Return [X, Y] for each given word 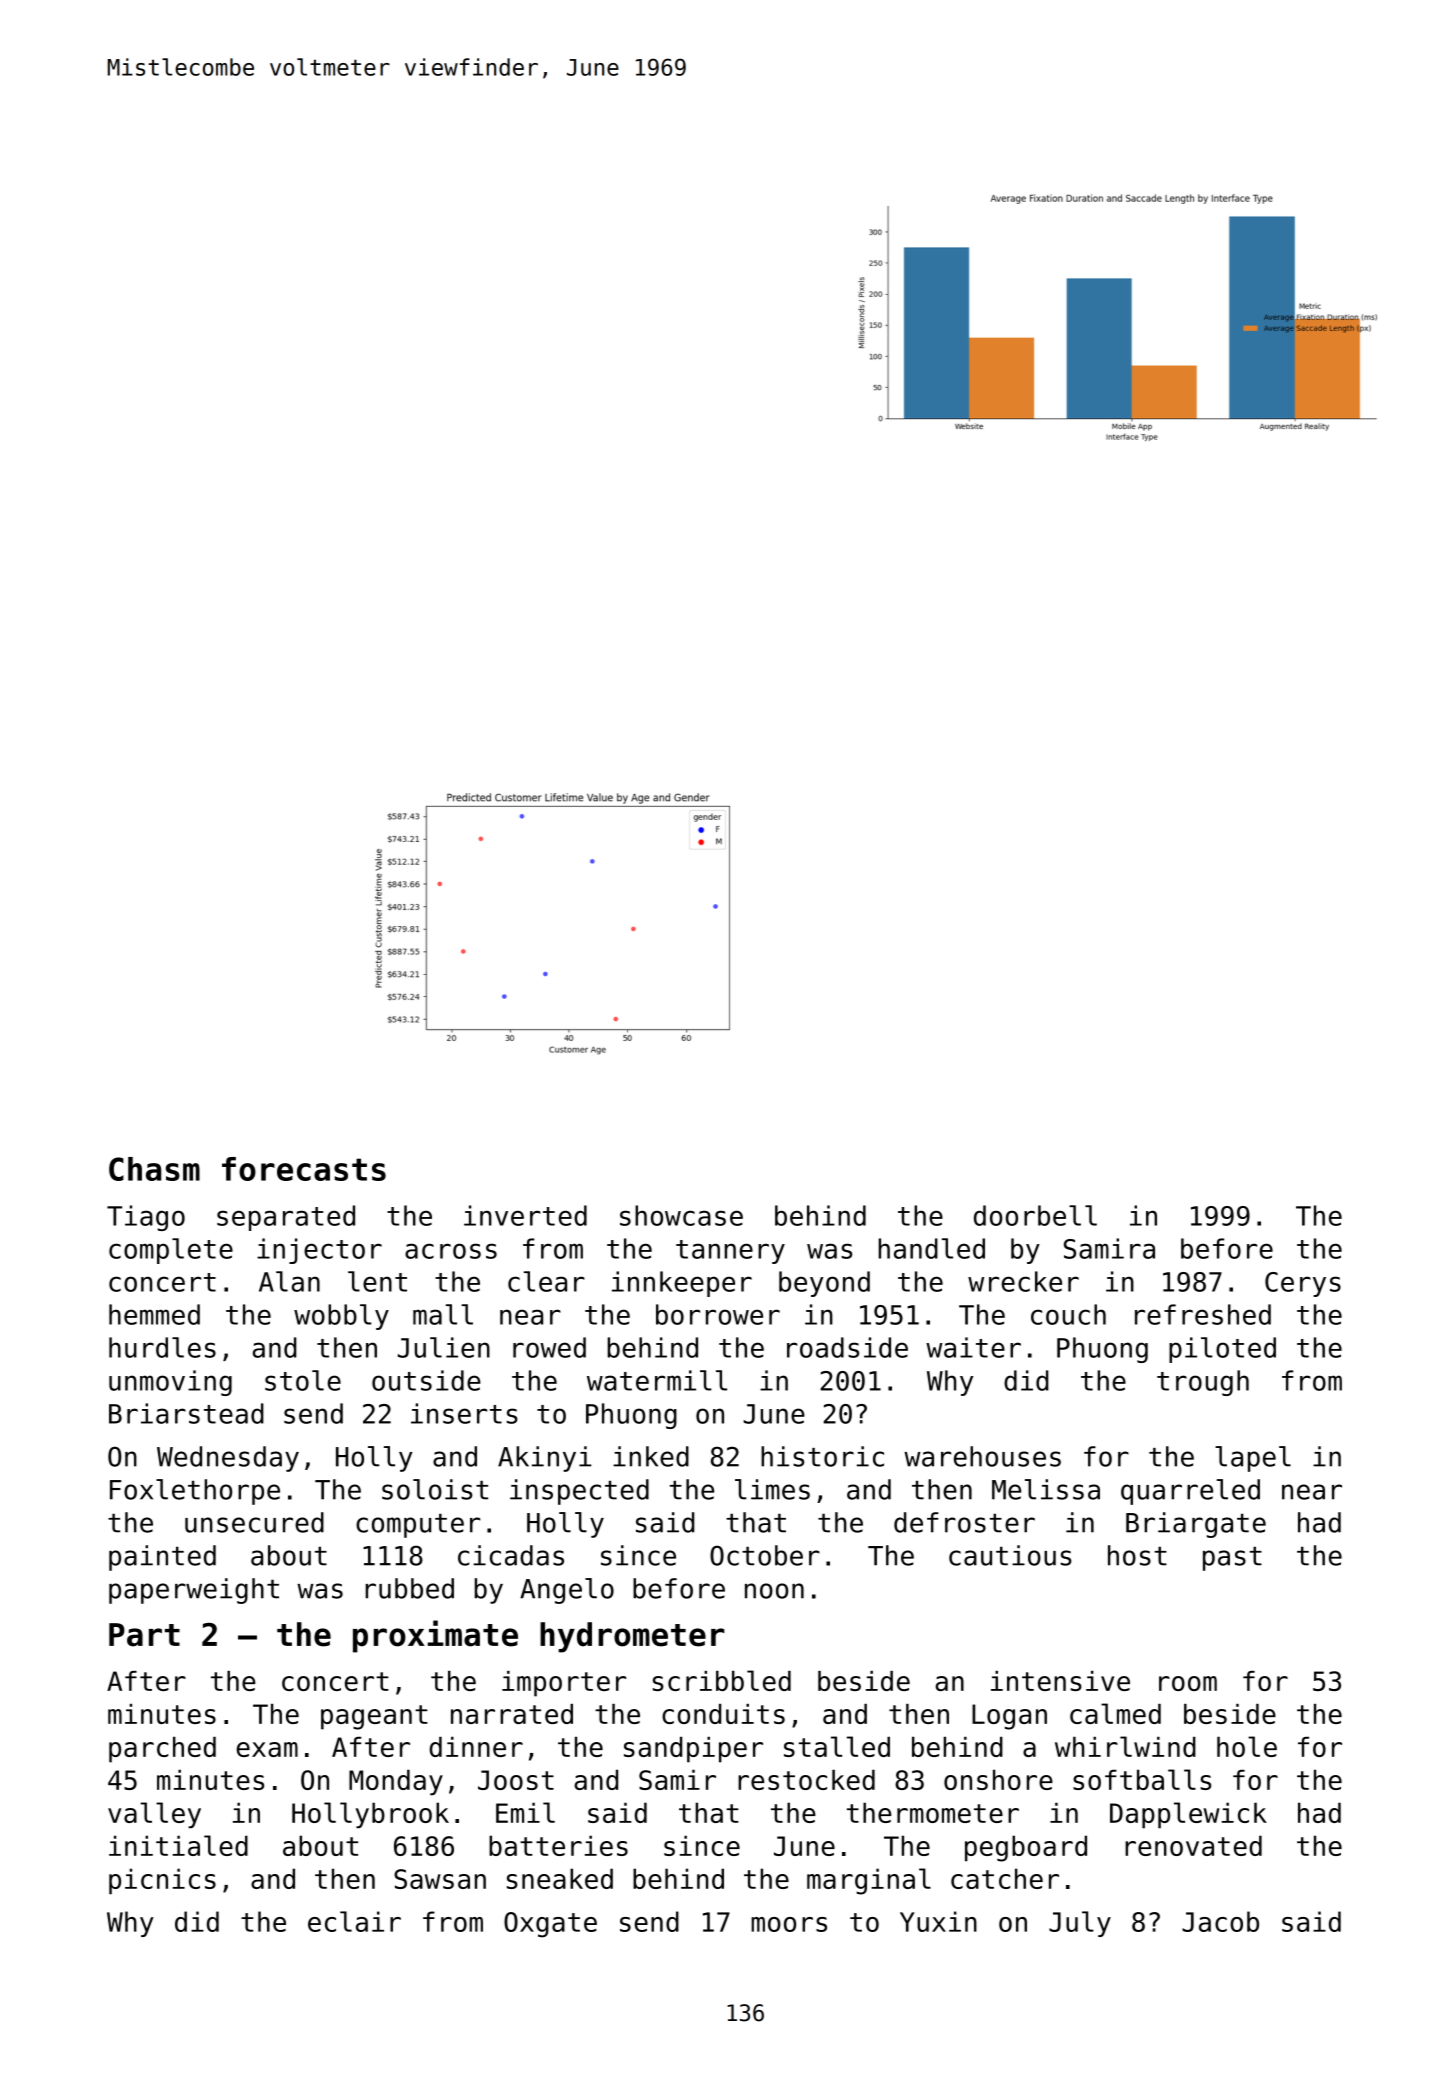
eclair [354, 1921]
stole [303, 1380]
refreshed [1203, 1314]
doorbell [1035, 1215]
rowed [549, 1347]
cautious [1010, 1555]
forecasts [304, 1169]
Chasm [154, 1169]
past [1232, 1558]
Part [144, 1635]
